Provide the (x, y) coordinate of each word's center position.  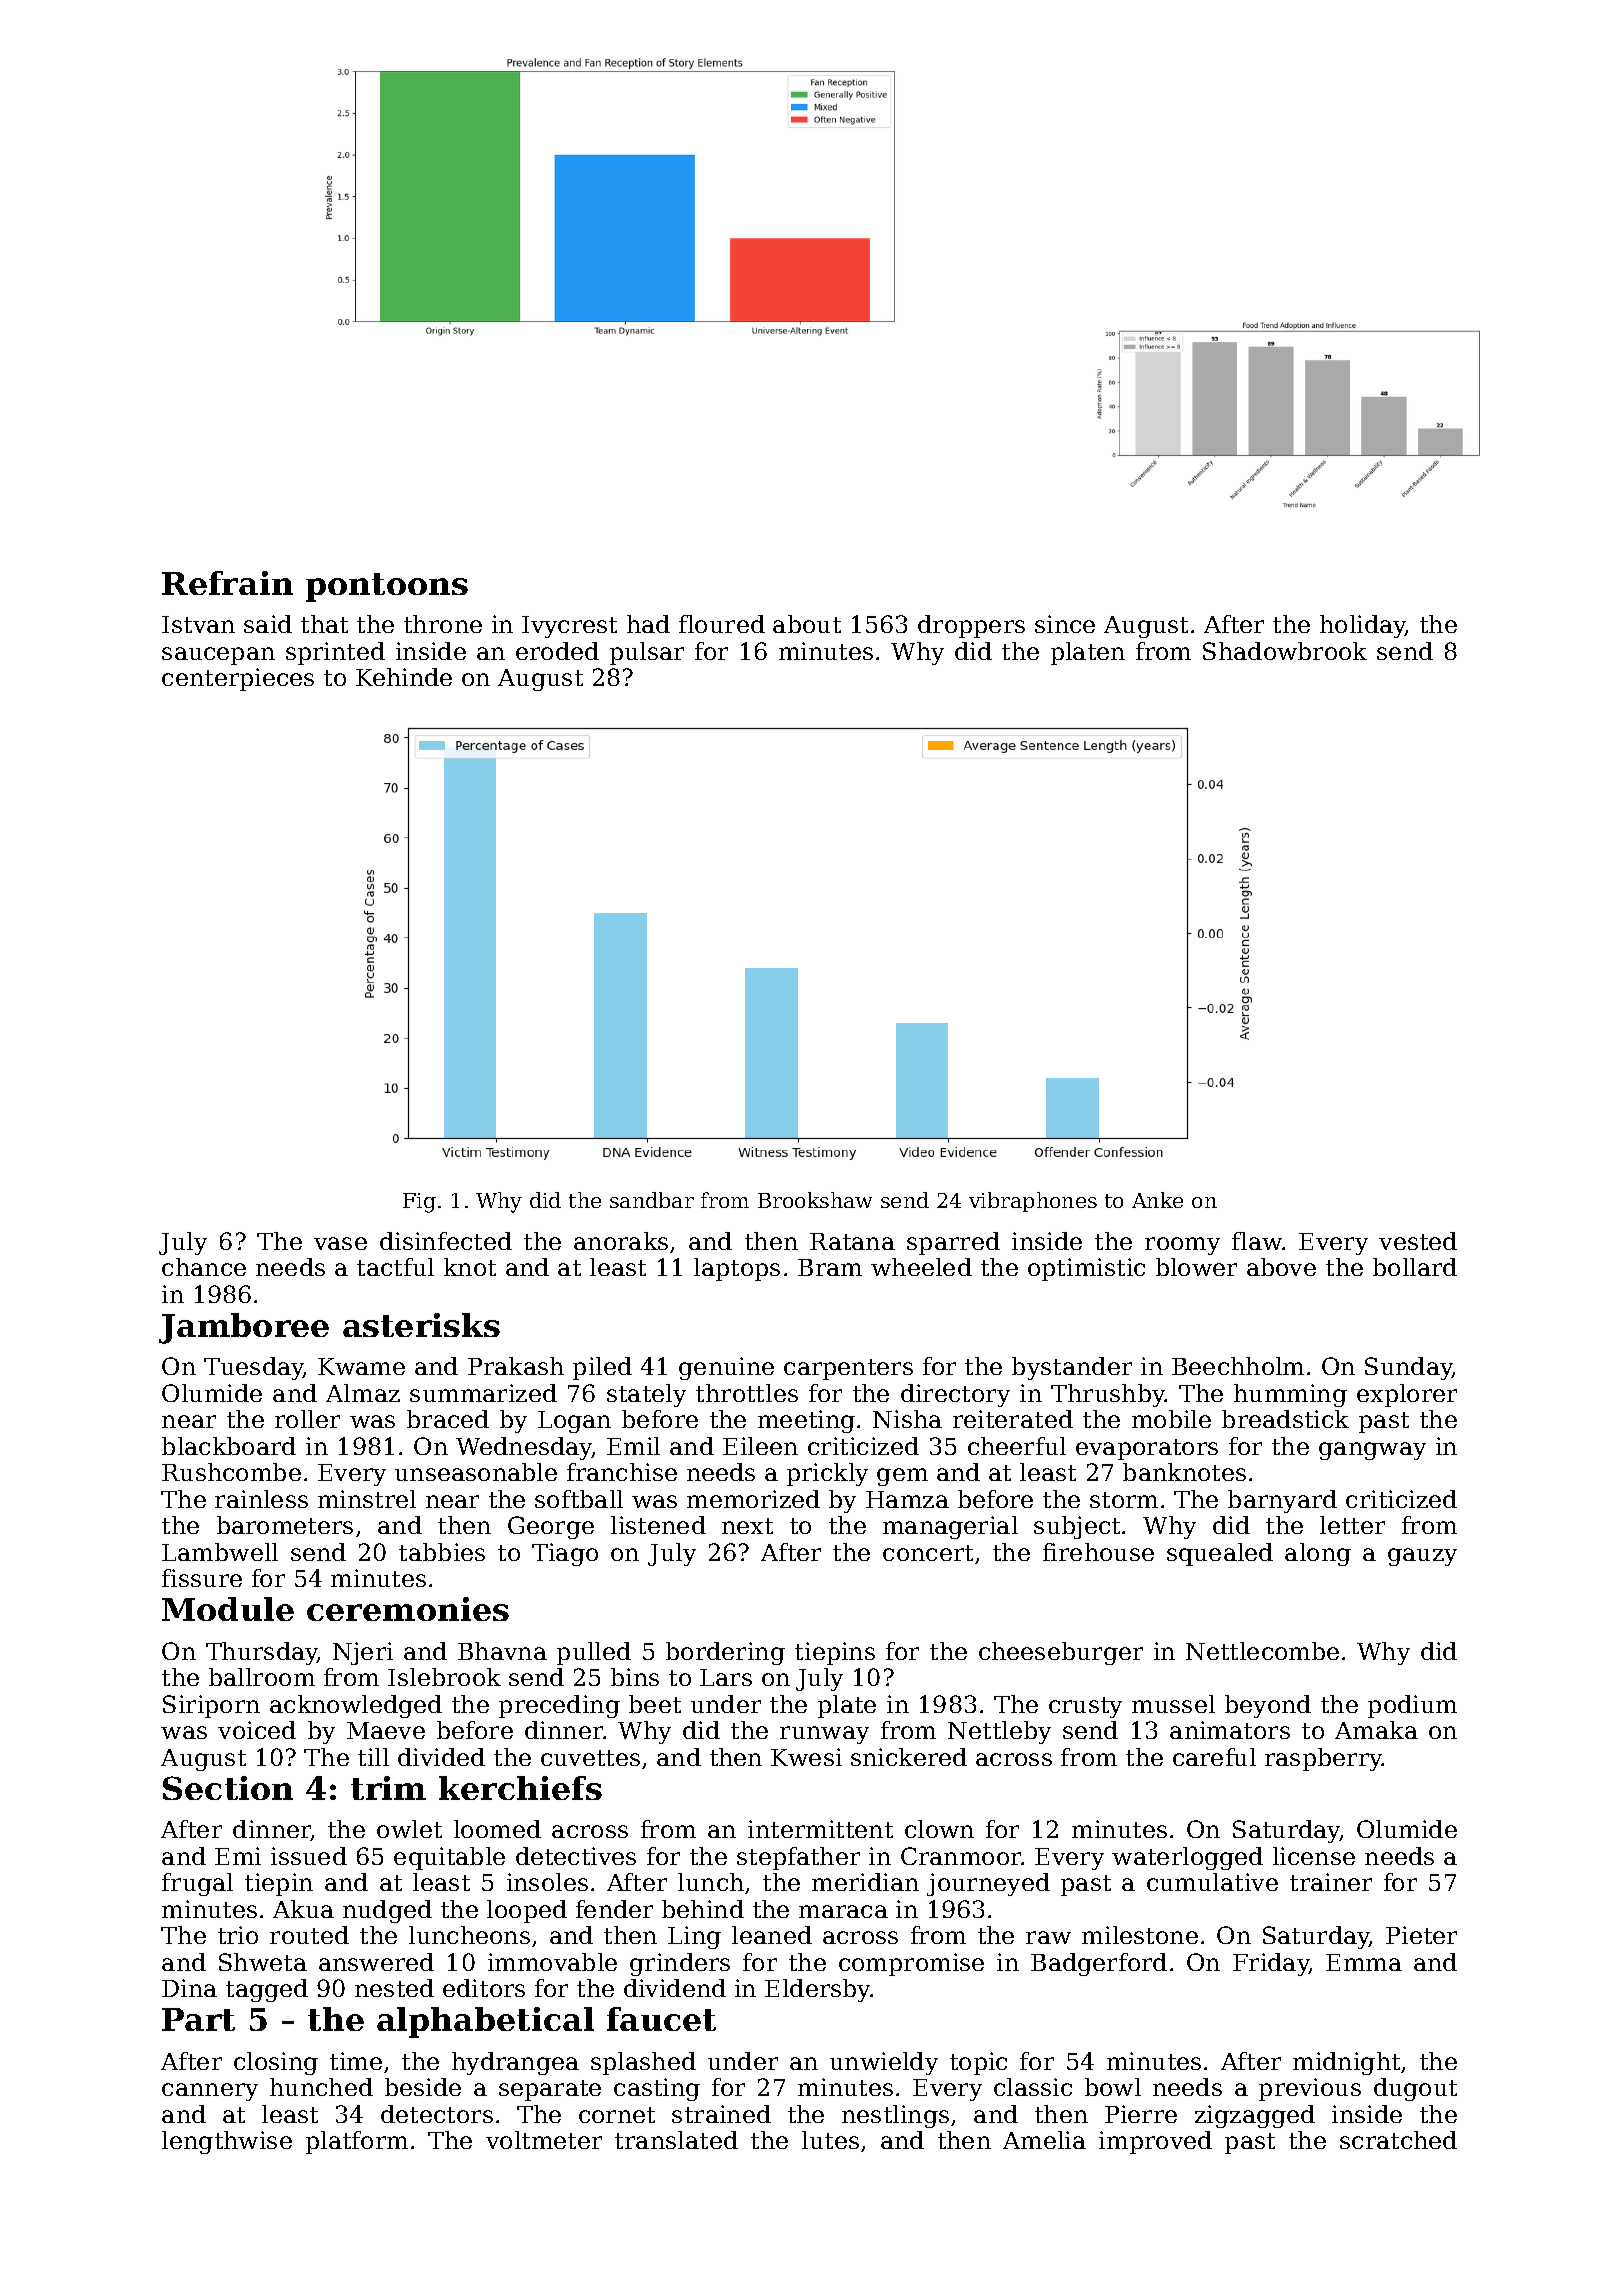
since (1065, 624)
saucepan (218, 656)
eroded (557, 651)
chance (204, 1267)
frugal (197, 1884)
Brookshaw (815, 1200)
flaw (1257, 1241)
